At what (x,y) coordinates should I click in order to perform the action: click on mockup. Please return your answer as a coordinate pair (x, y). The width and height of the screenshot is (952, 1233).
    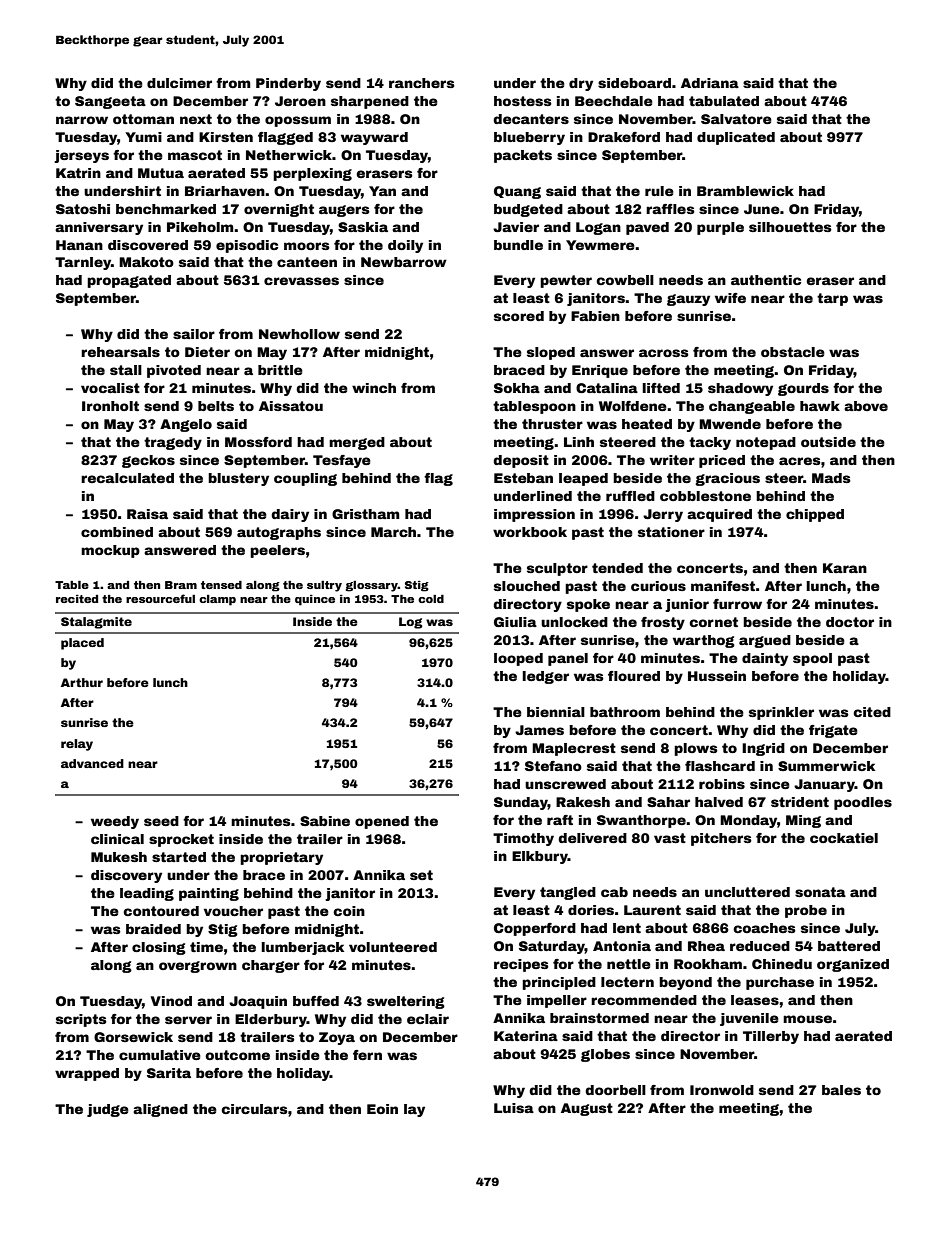
    Looking at the image, I should click on (110, 551).
